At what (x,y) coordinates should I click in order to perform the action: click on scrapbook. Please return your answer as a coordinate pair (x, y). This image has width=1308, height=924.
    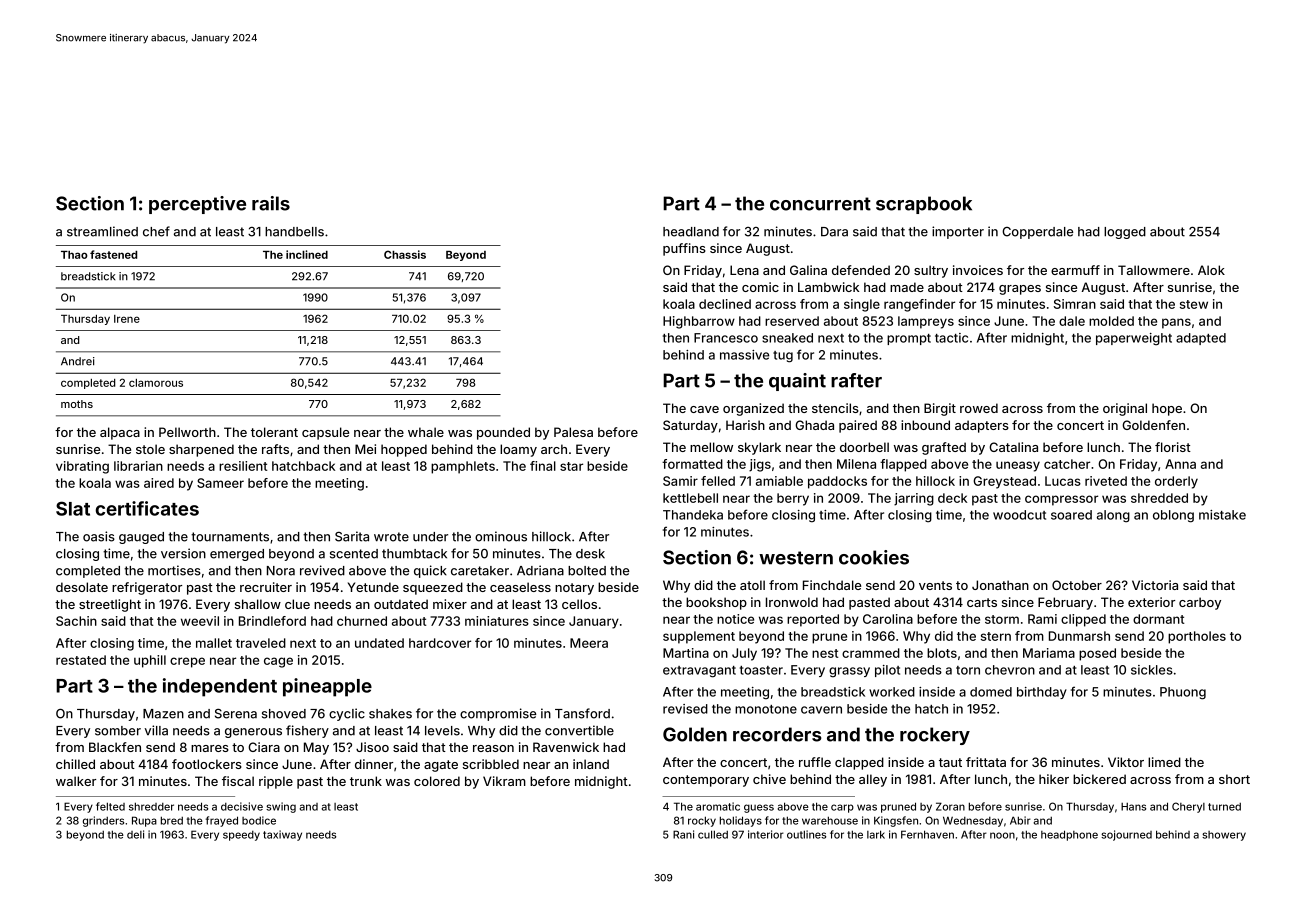
    Looking at the image, I should click on (924, 205).
